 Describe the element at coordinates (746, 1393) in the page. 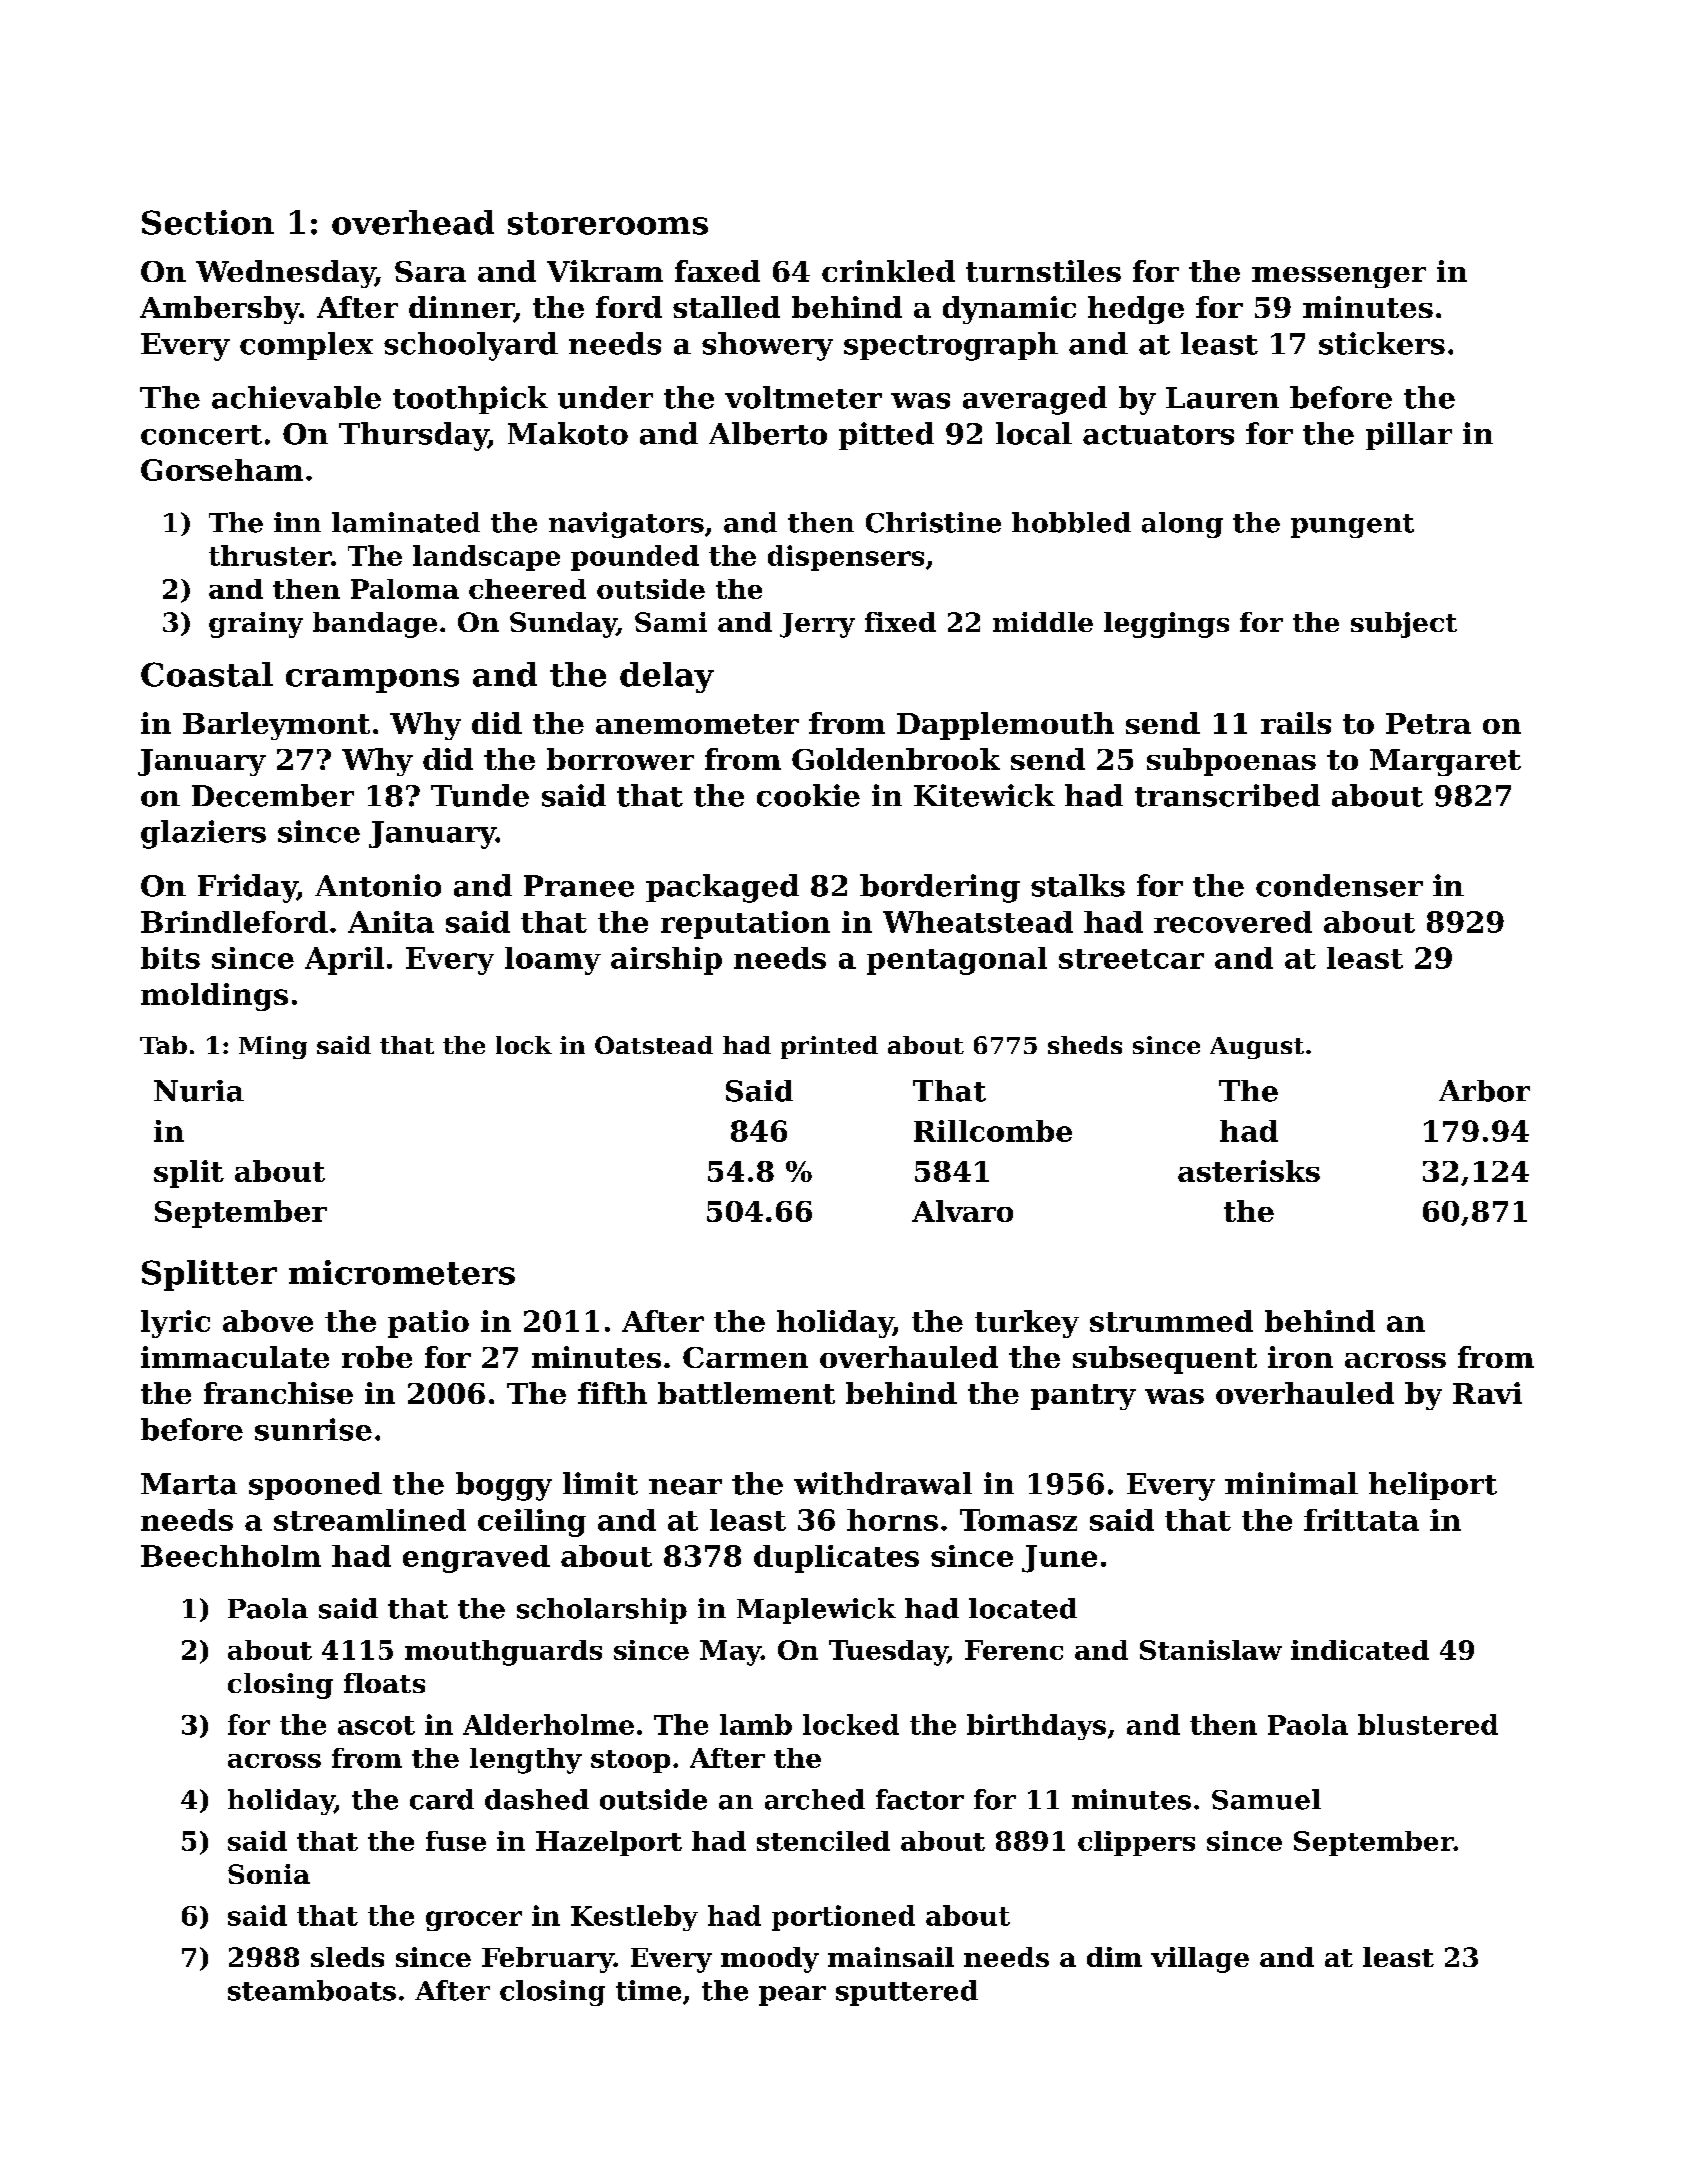

I see `battlement` at that location.
